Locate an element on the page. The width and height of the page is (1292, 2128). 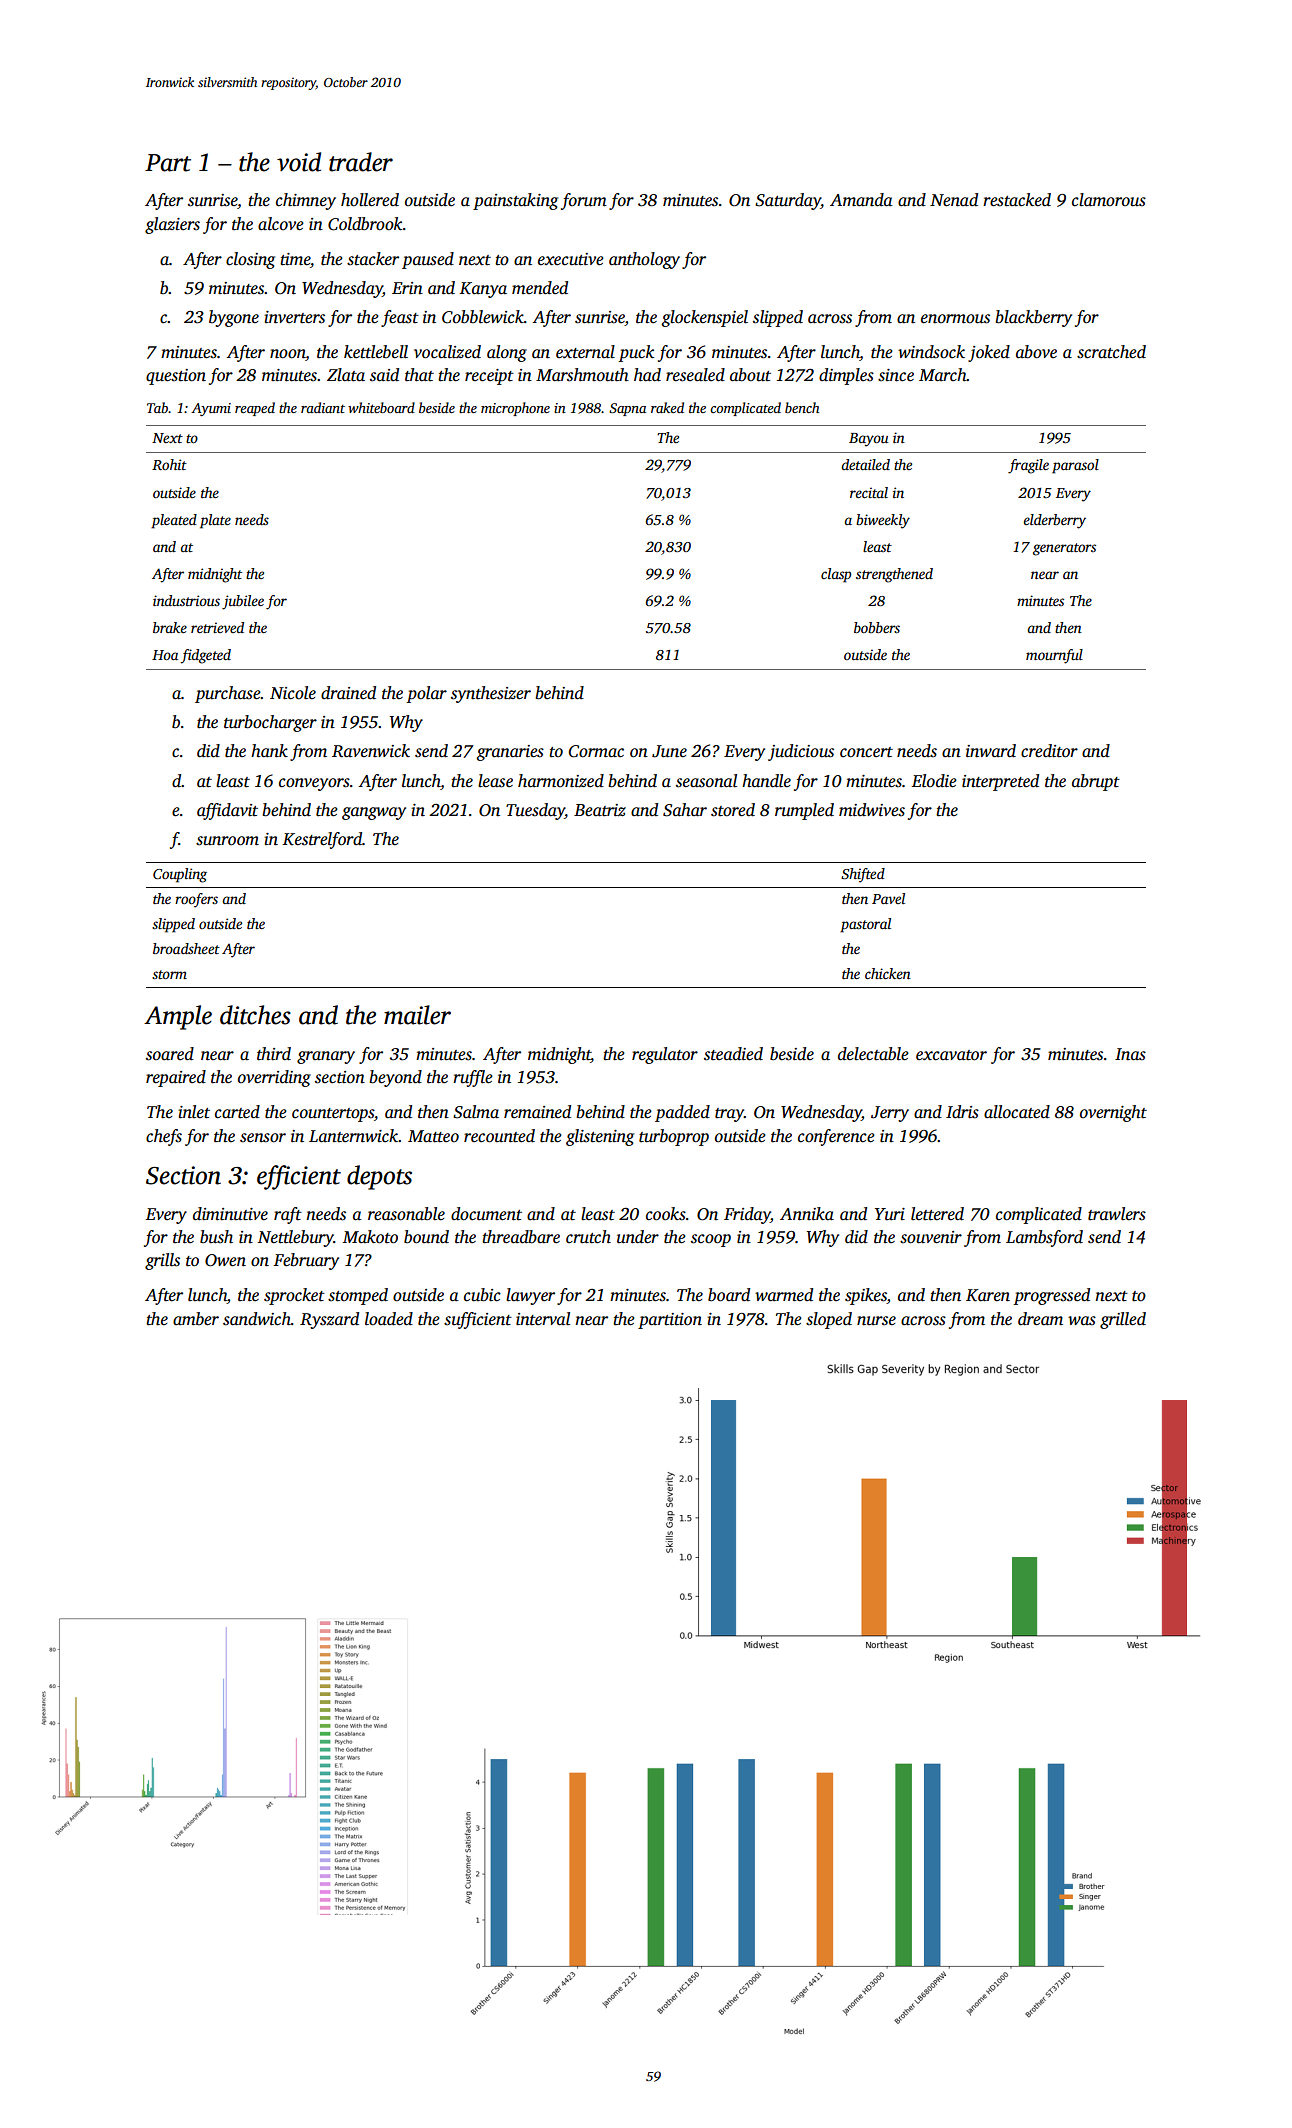
warmed is located at coordinates (784, 1295).
